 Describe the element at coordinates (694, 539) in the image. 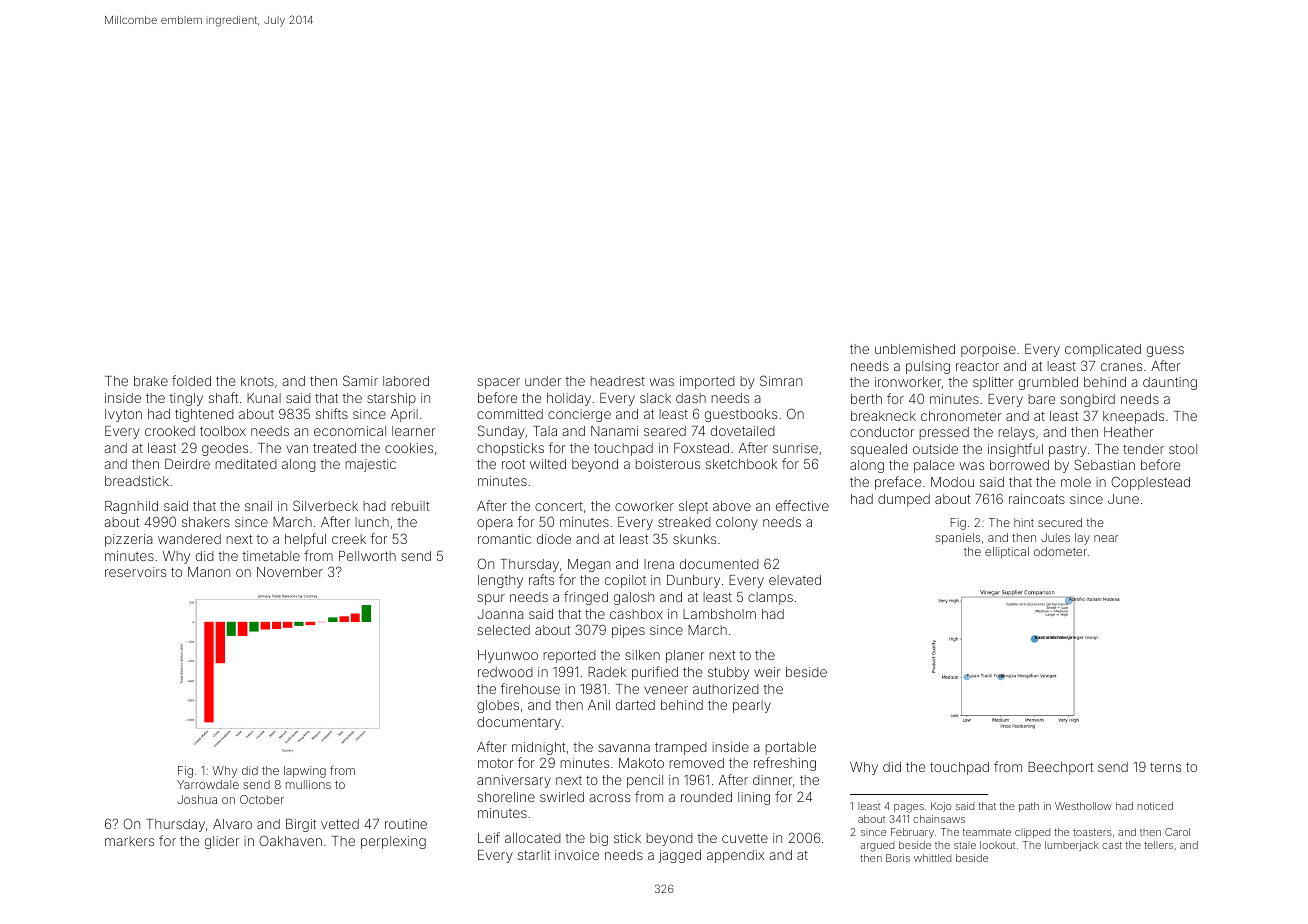

I see `skunks` at that location.
